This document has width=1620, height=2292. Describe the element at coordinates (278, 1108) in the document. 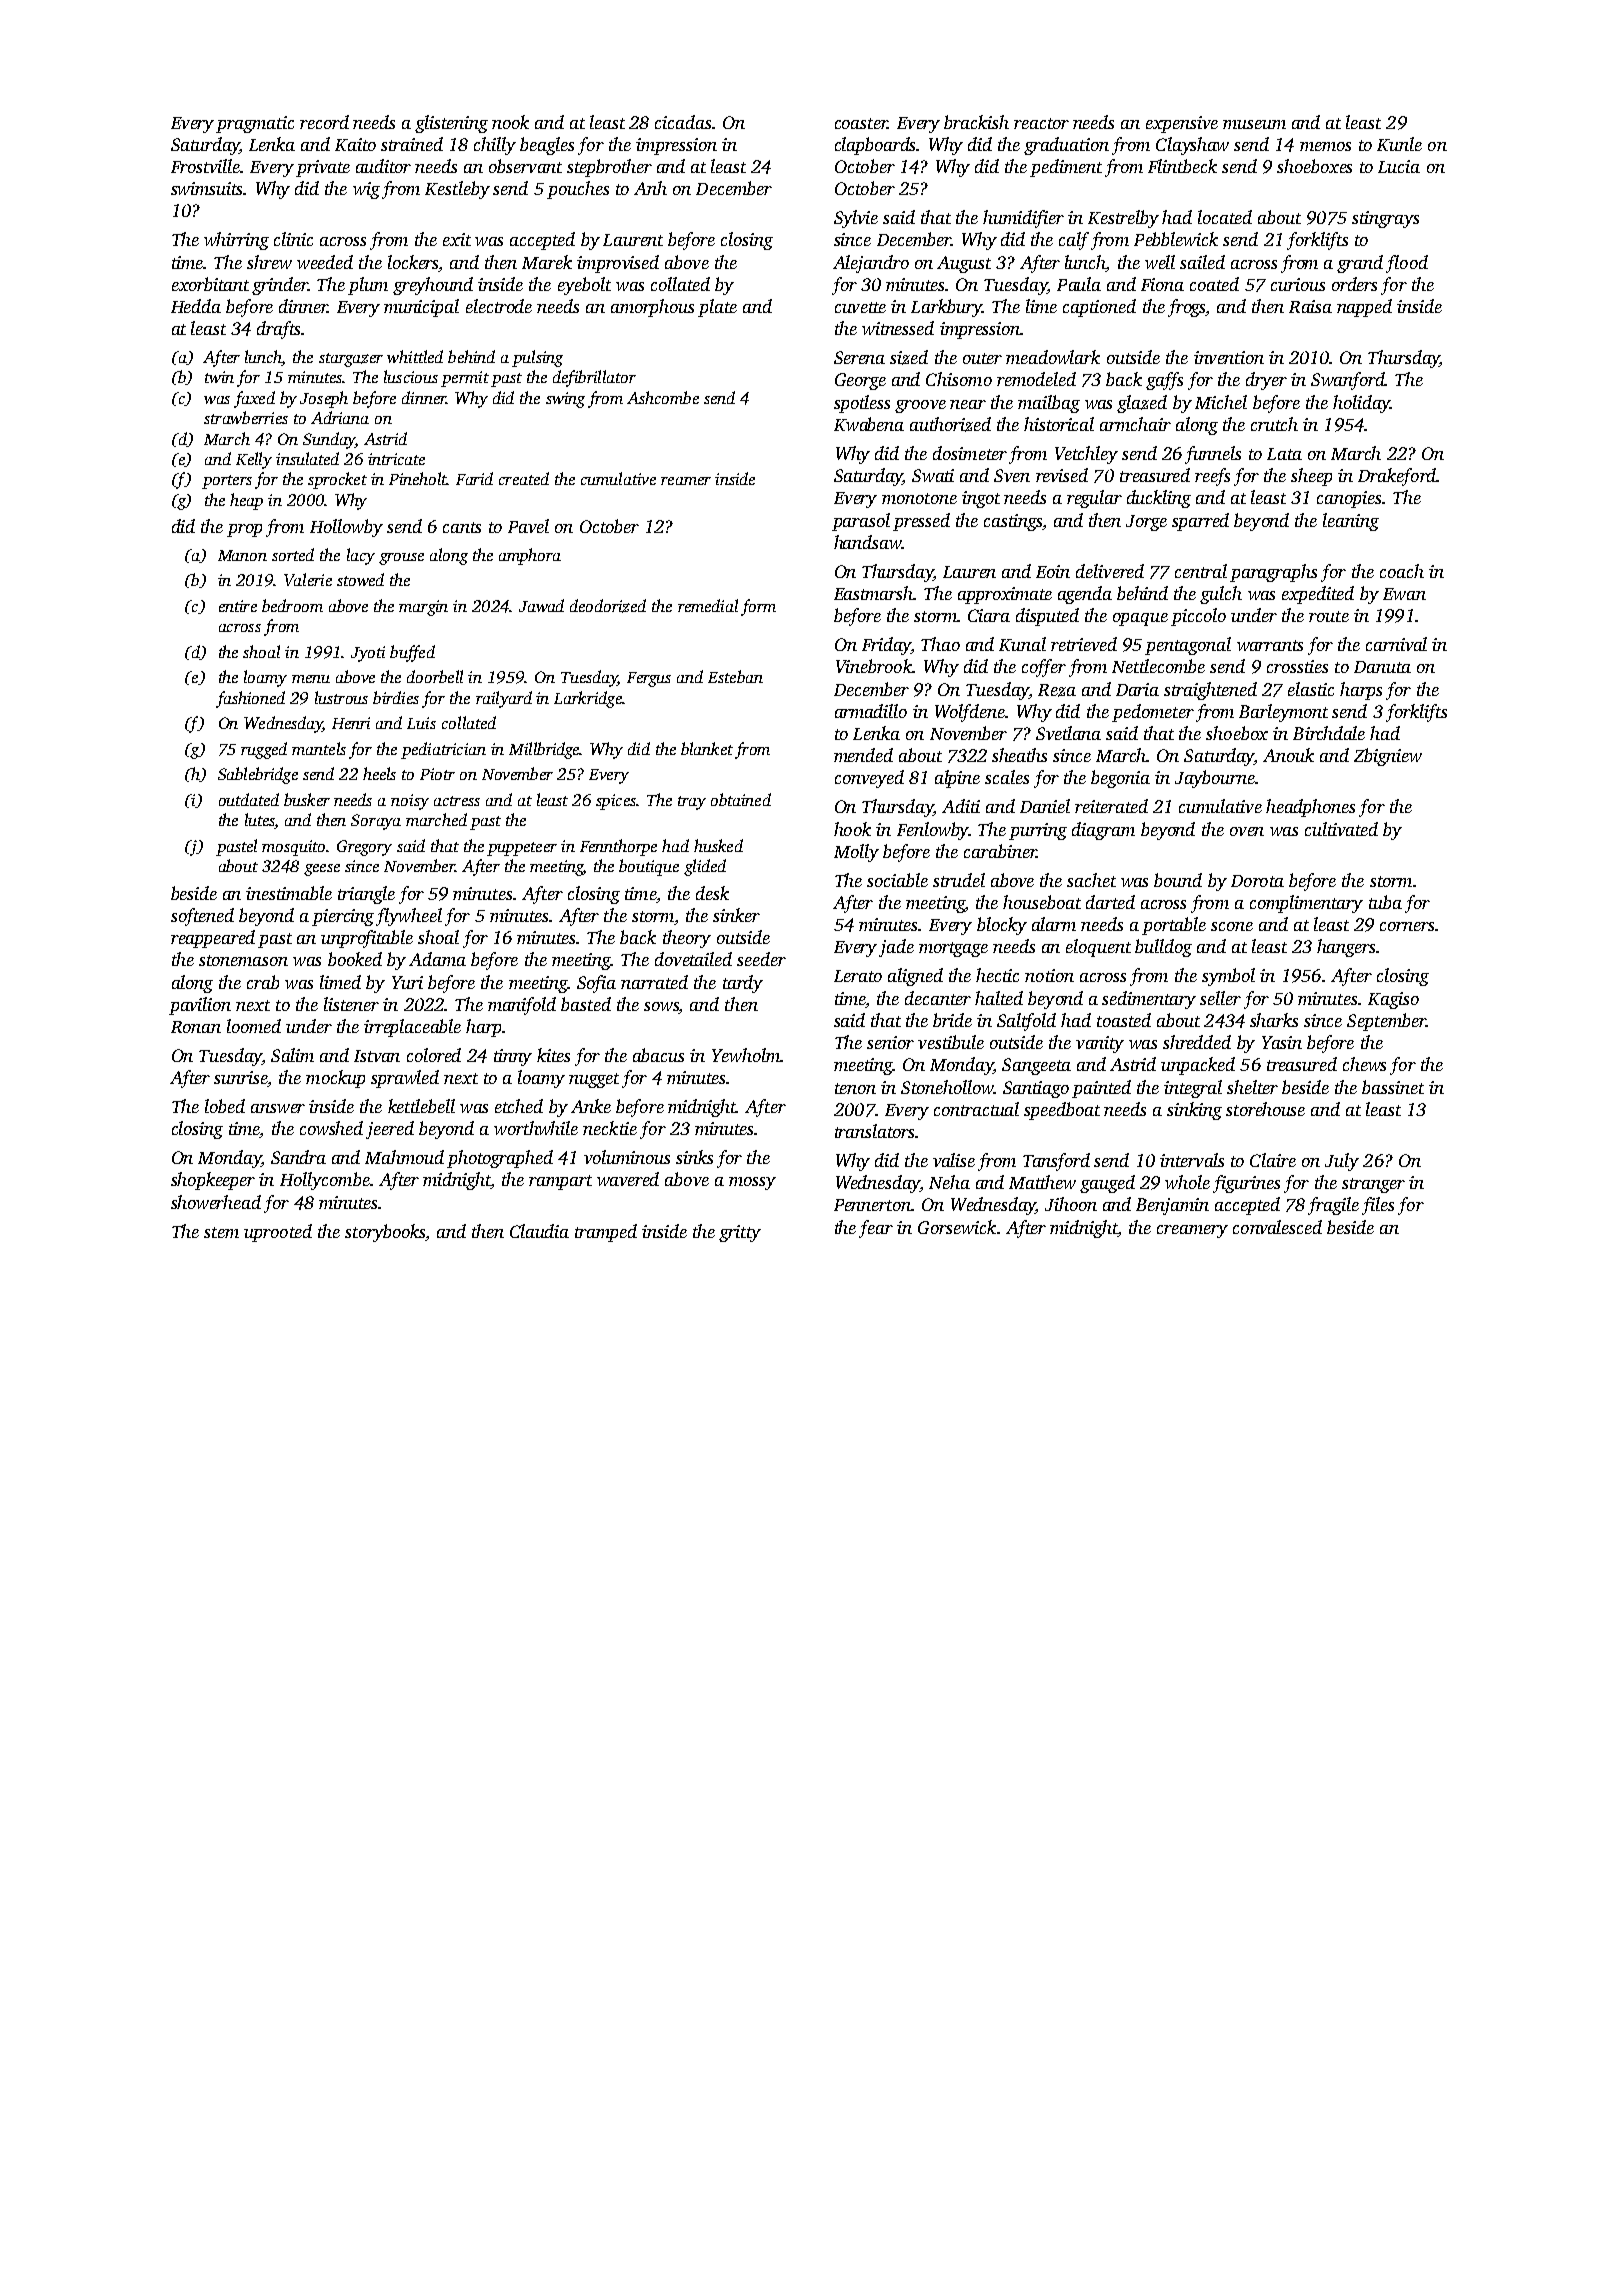

I see `answer` at that location.
